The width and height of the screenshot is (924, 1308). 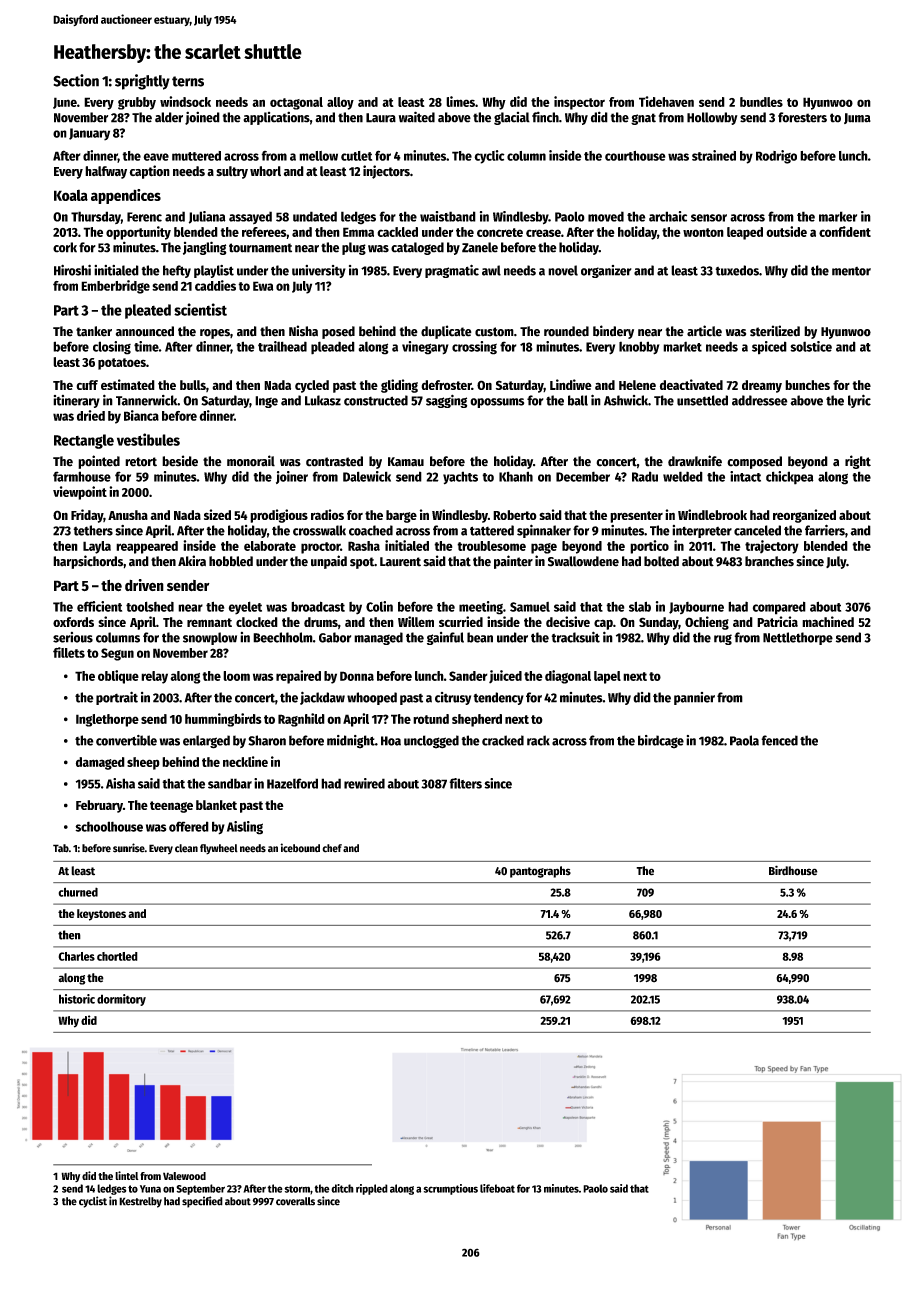 I want to click on Swallowdene, so click(x=583, y=561).
